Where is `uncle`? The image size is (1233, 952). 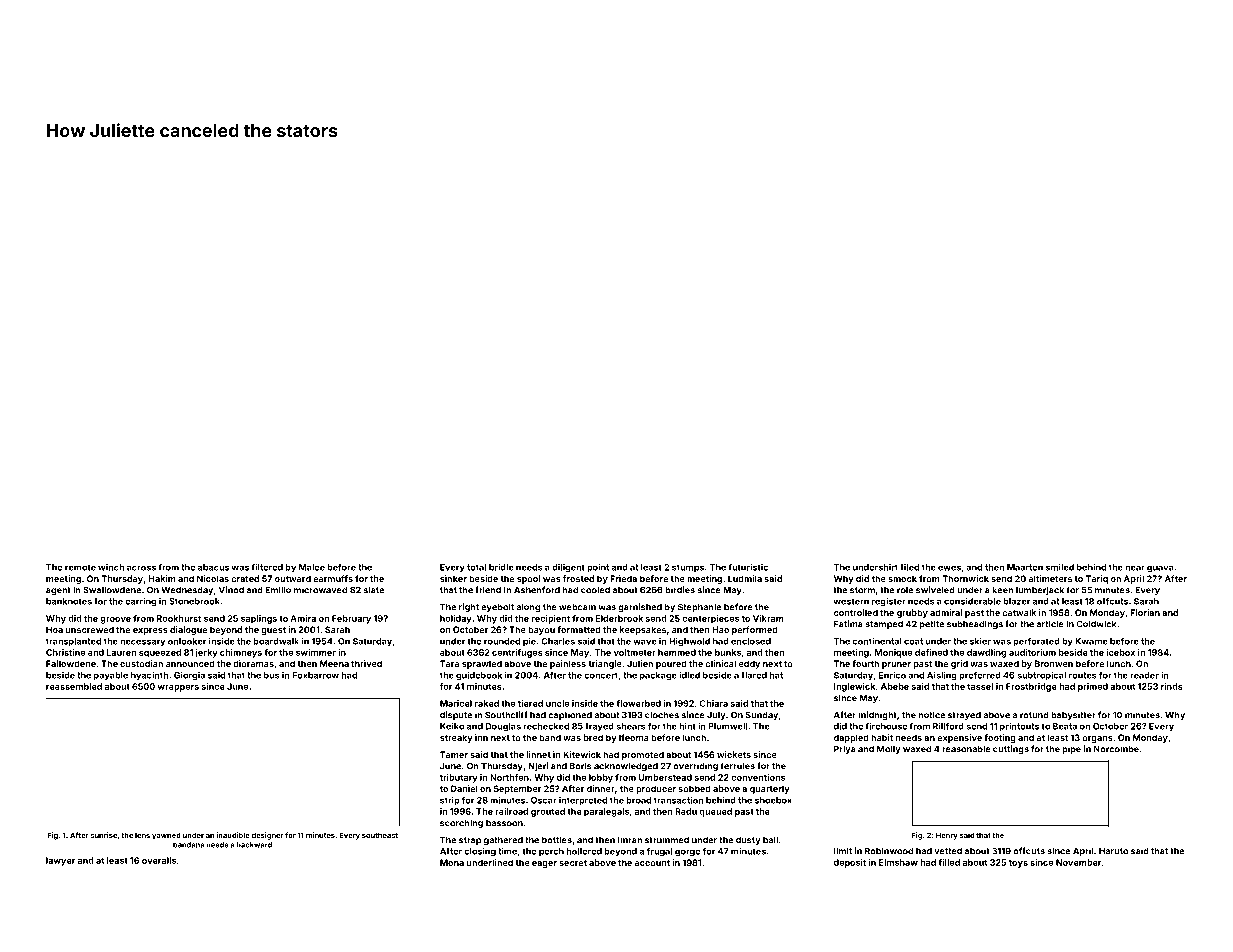
uncle is located at coordinates (557, 703).
